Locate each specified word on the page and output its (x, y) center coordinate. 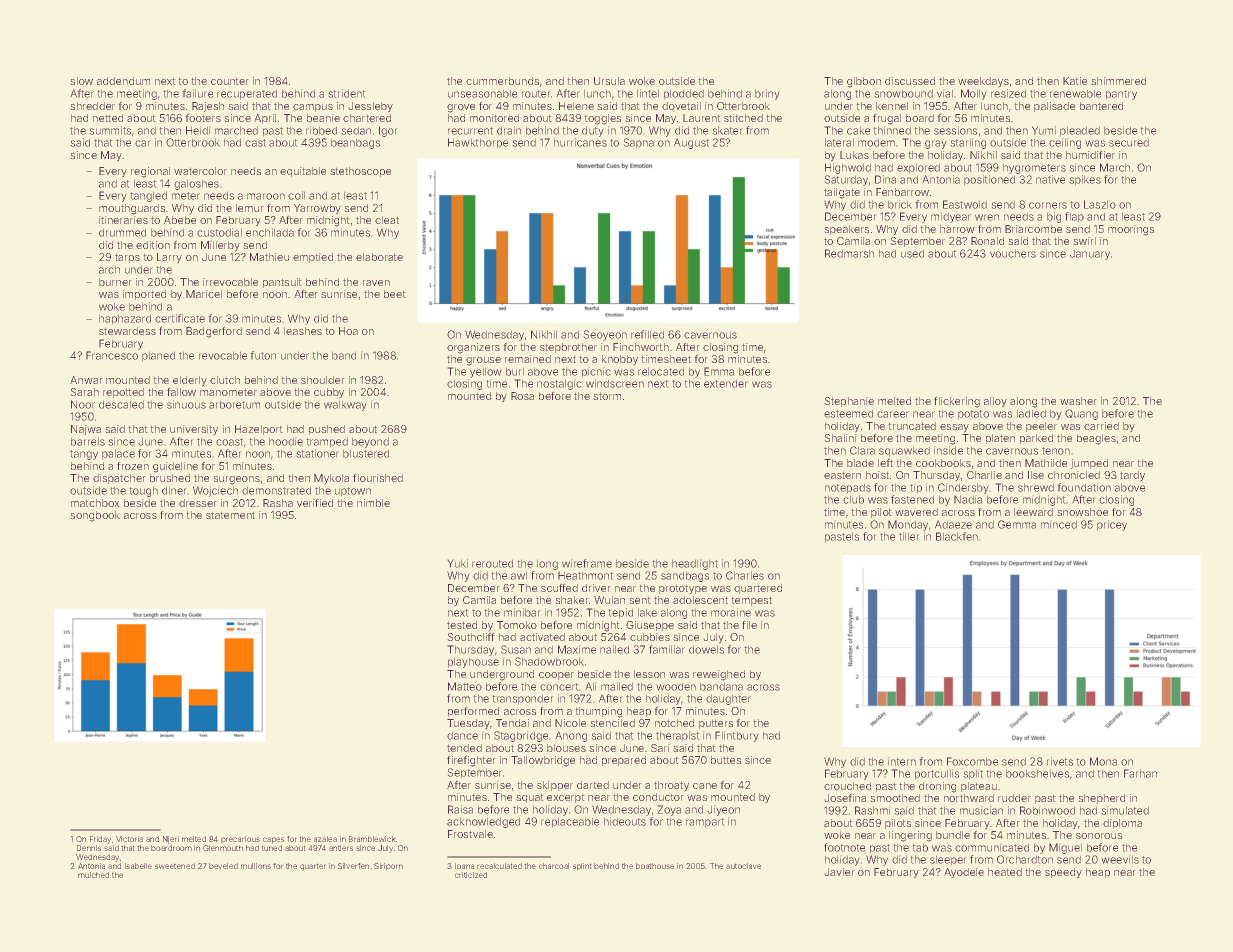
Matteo (465, 686)
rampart (705, 822)
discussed (910, 81)
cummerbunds (502, 81)
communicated (992, 848)
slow (82, 81)
